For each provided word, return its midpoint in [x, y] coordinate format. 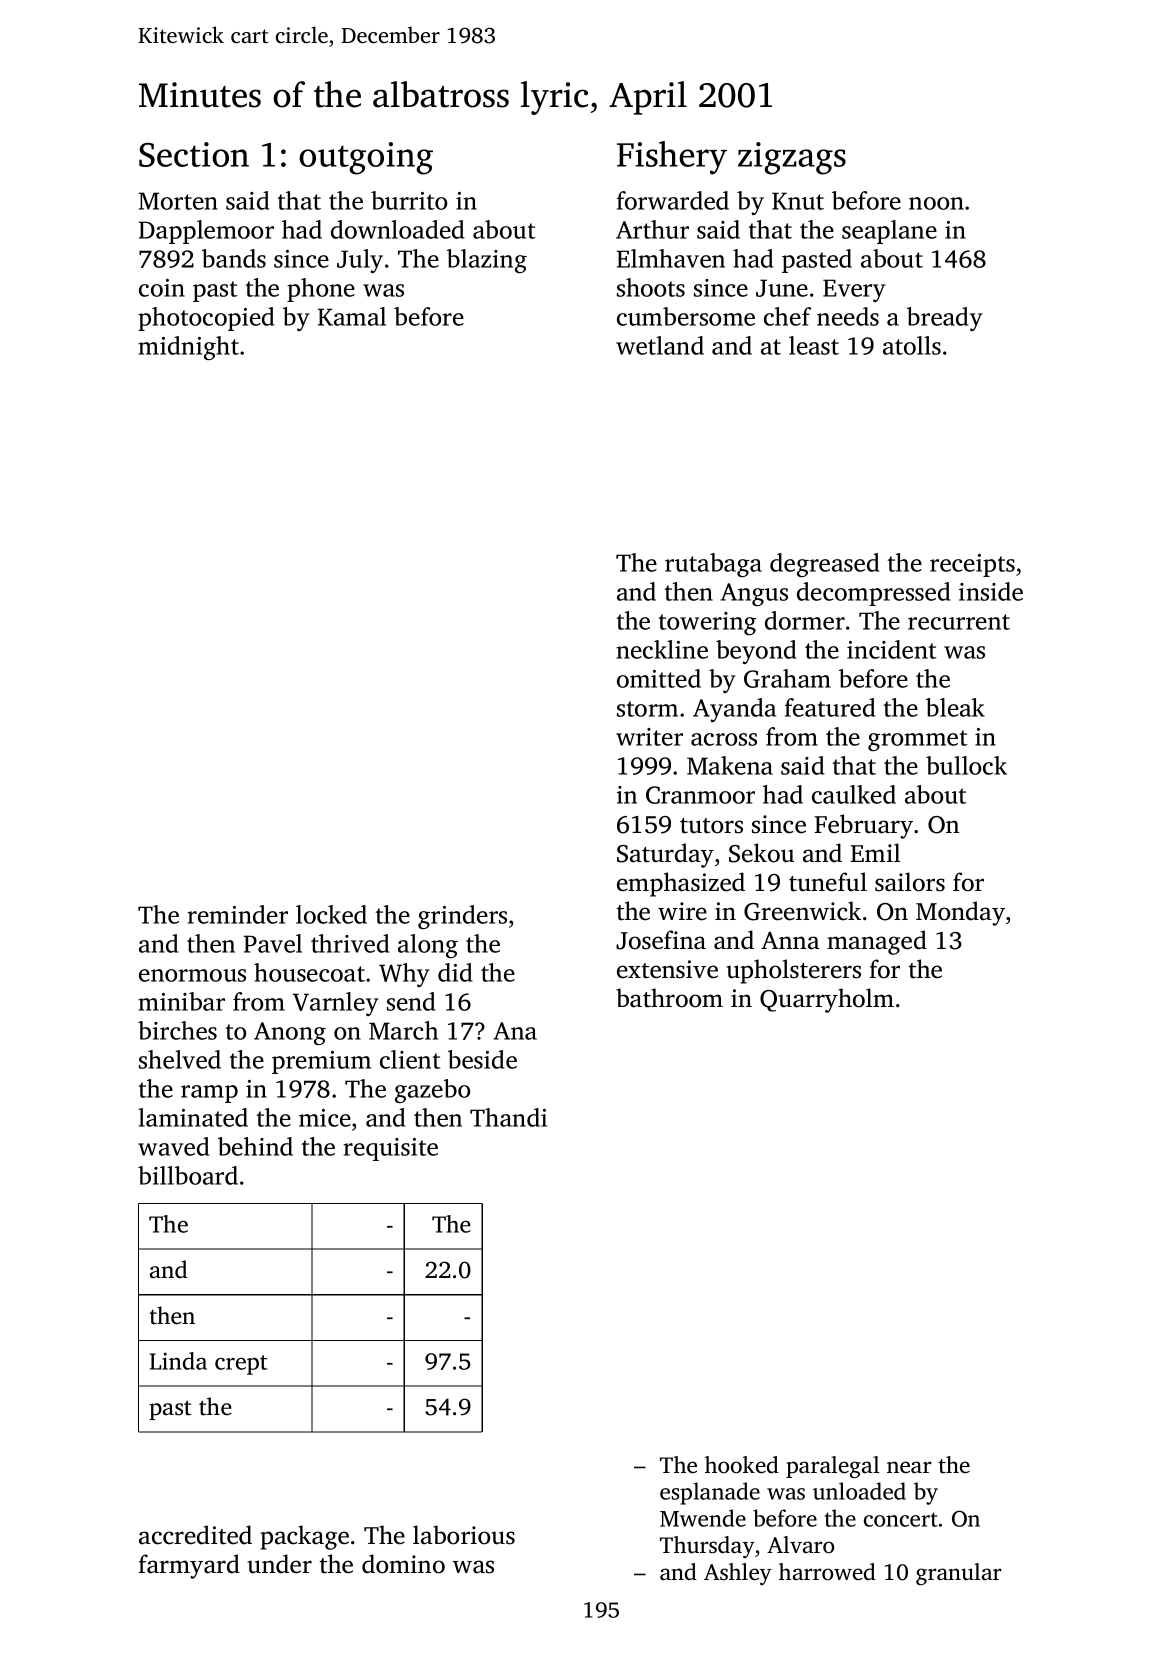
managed [877, 942]
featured [830, 707]
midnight [188, 348]
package [304, 1537]
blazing [487, 261]
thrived [350, 943]
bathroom [669, 998]
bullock [966, 765]
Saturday [665, 855]
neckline [662, 649]
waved [173, 1146]
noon [936, 203]
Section [194, 154]
